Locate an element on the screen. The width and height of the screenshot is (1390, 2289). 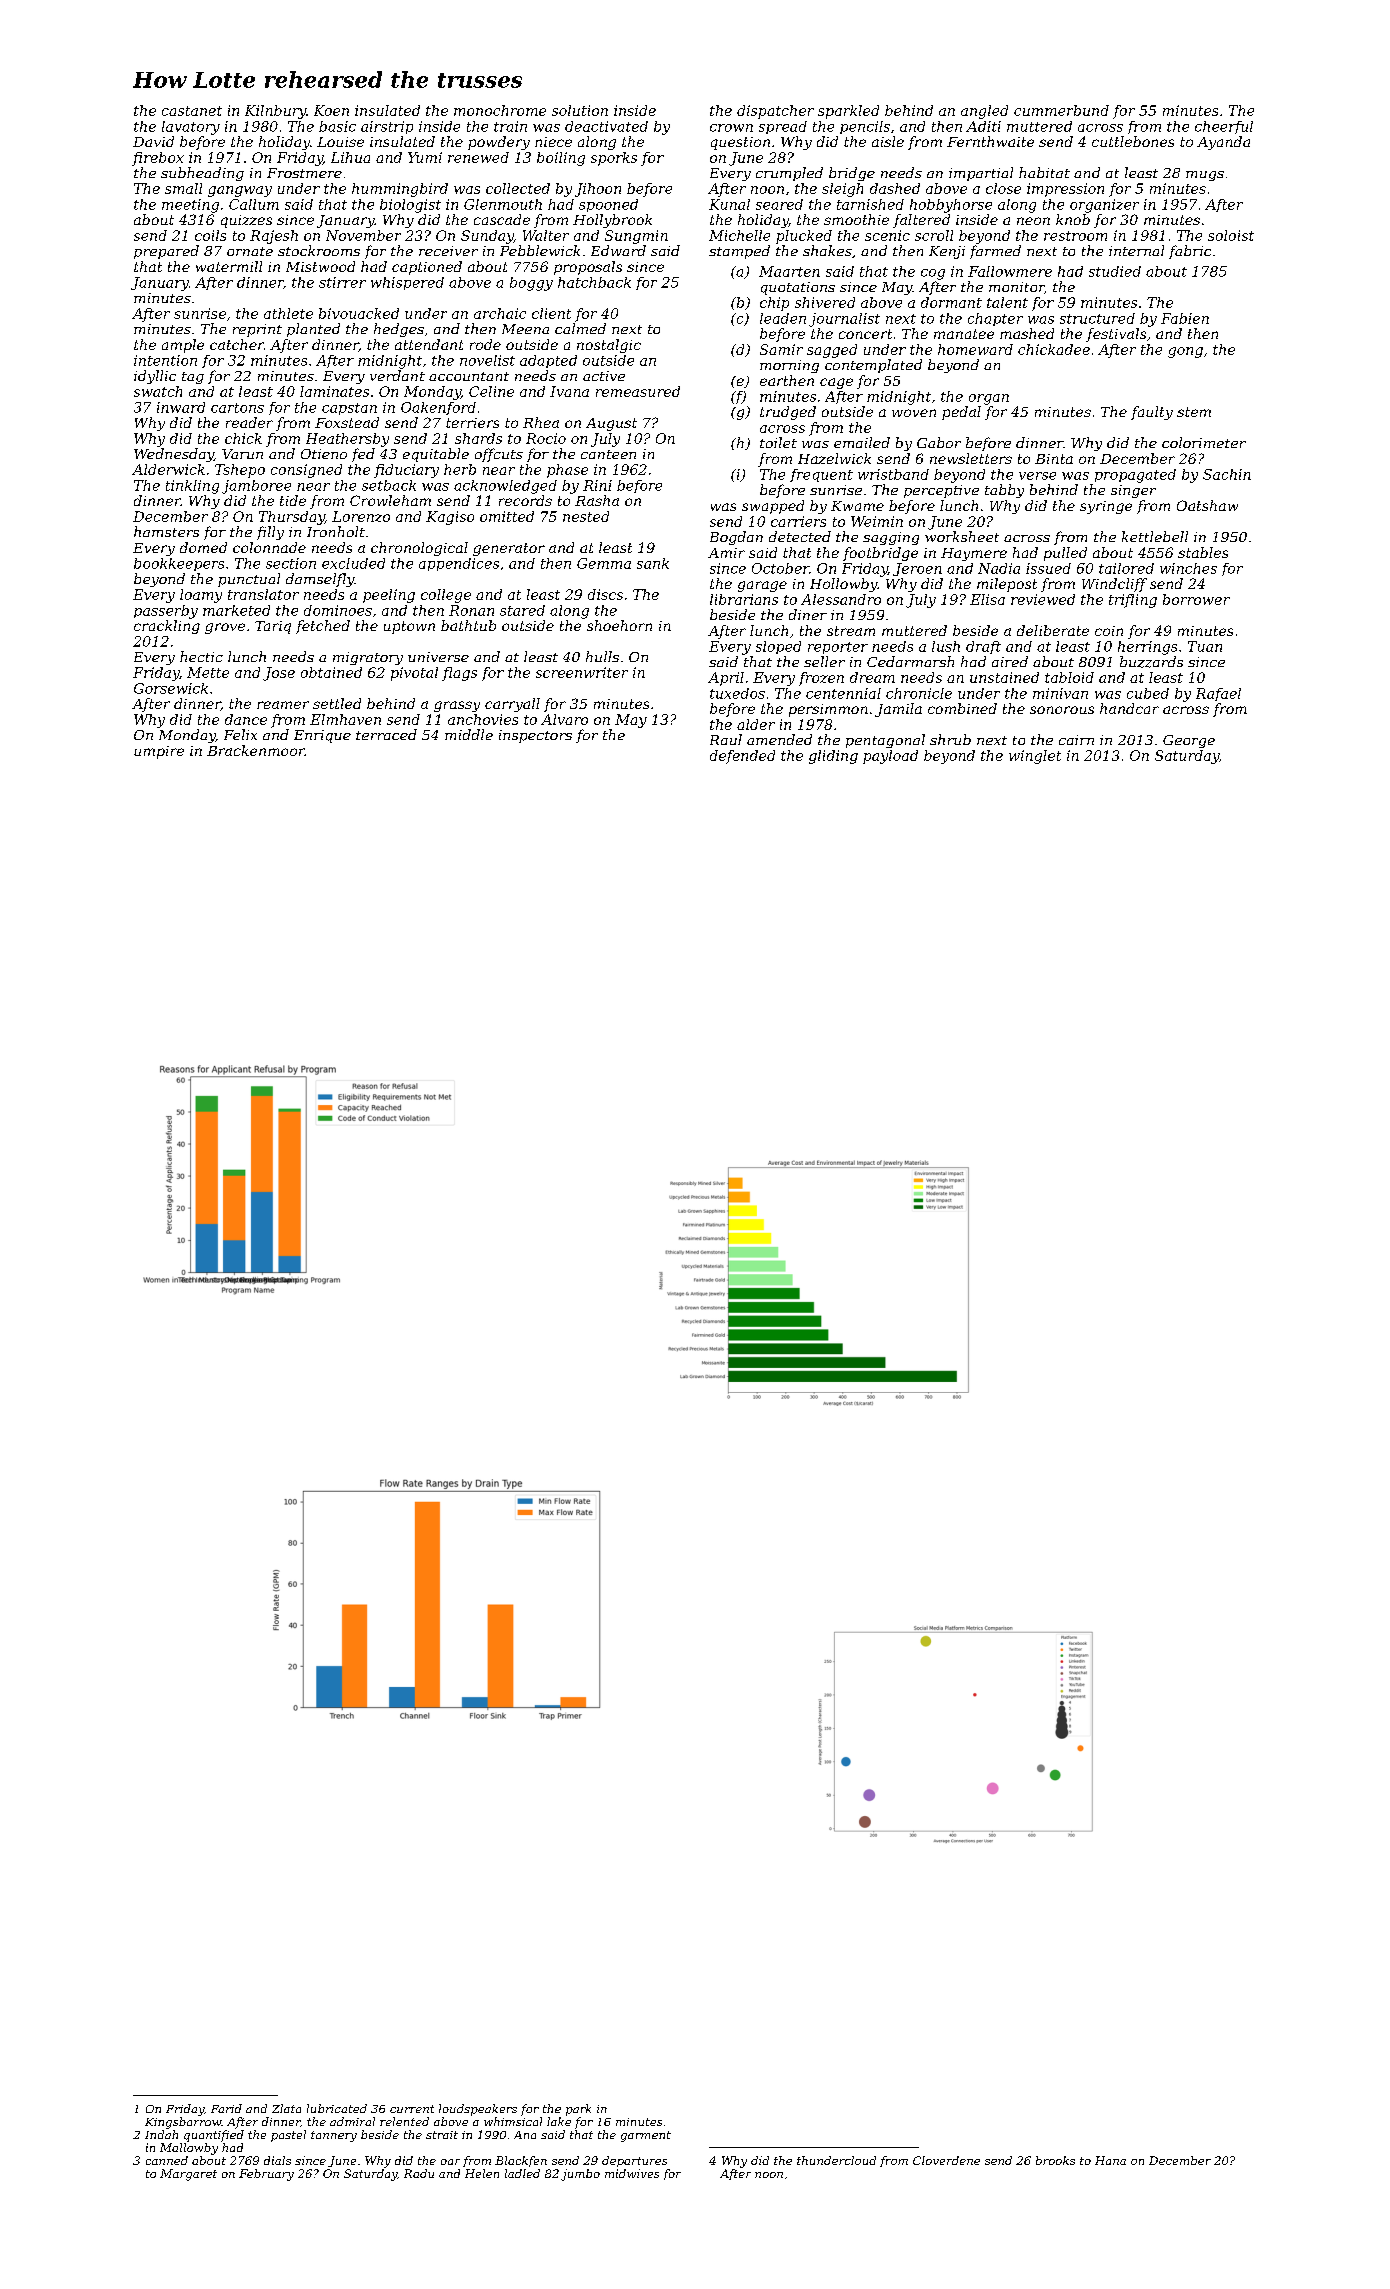
Lihua is located at coordinates (350, 157).
